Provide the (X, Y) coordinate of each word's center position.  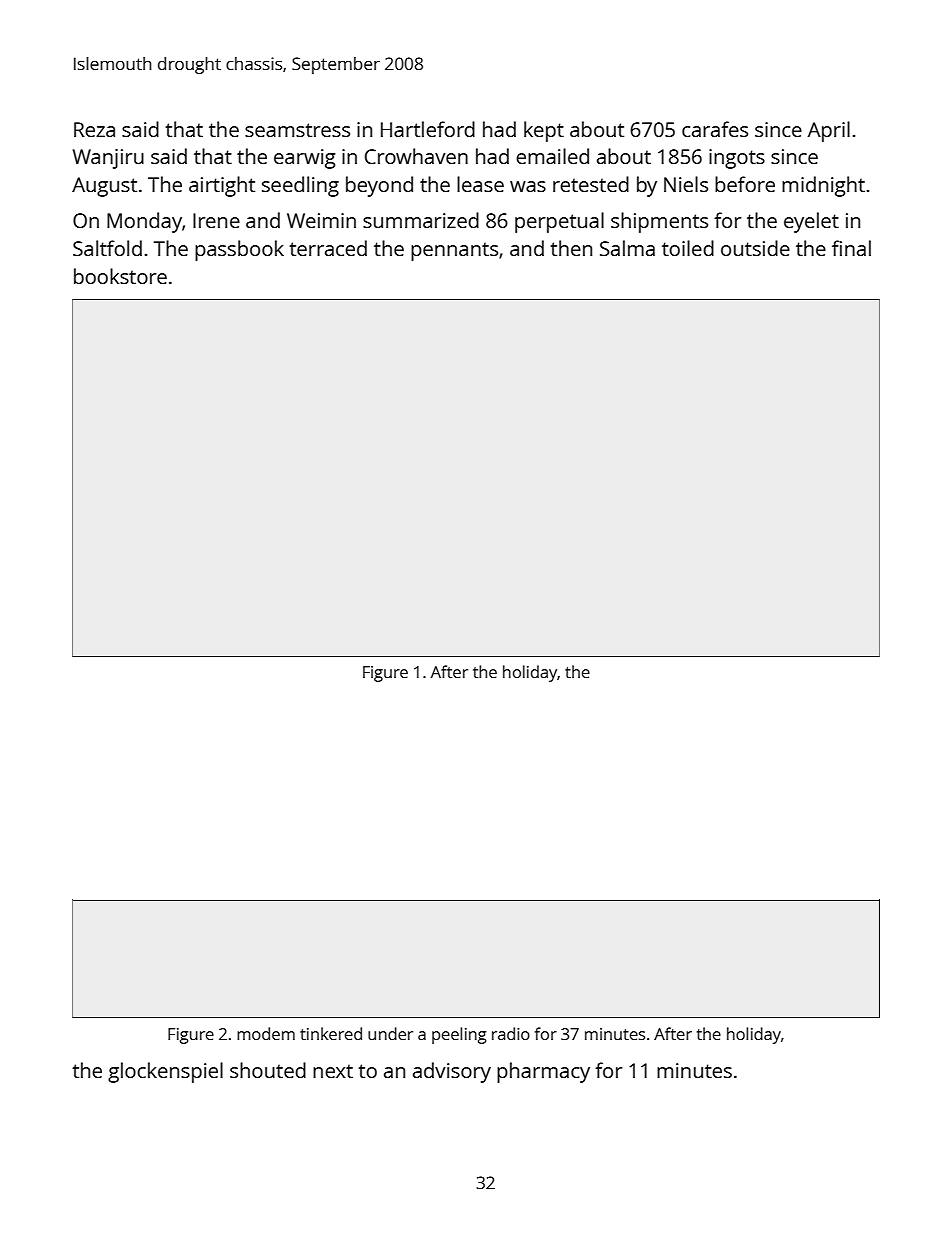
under (390, 1033)
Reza (94, 129)
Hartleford (428, 129)
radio (511, 1033)
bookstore (120, 276)
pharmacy (543, 1072)
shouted (268, 1070)
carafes (715, 129)
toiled (688, 248)
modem (266, 1033)
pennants (454, 251)
